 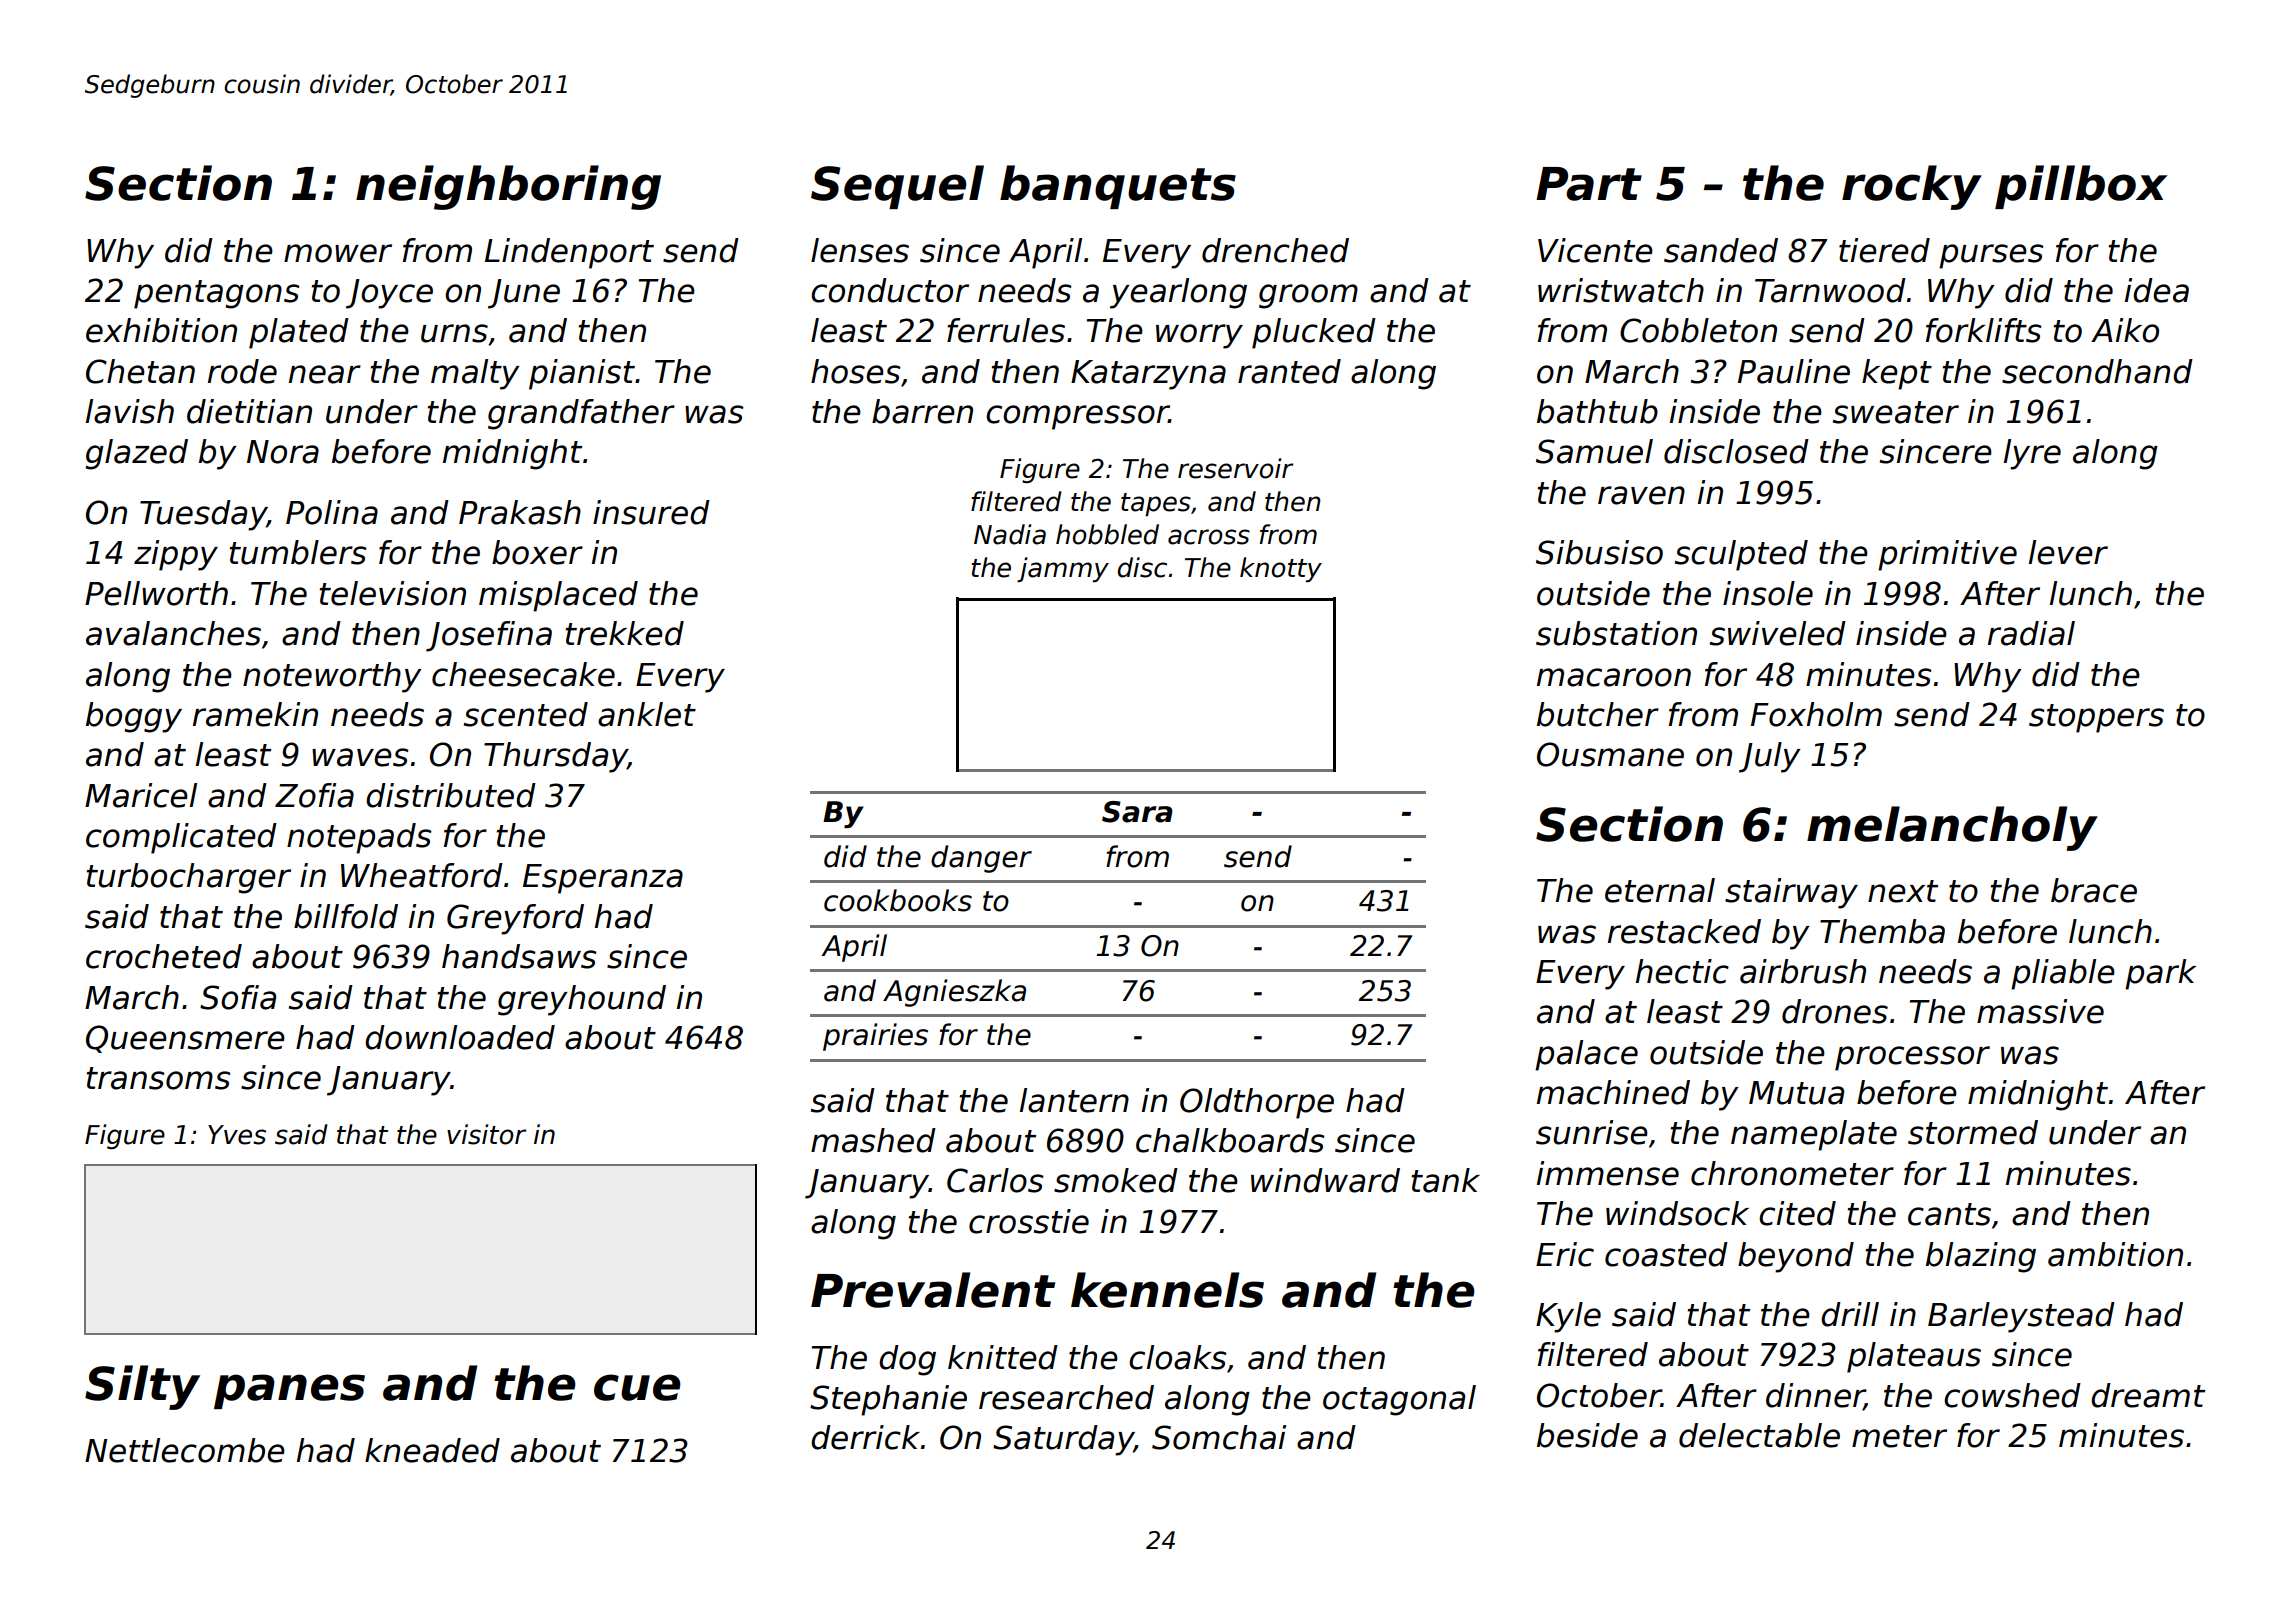 I want to click on Vicente, so click(x=1595, y=250).
